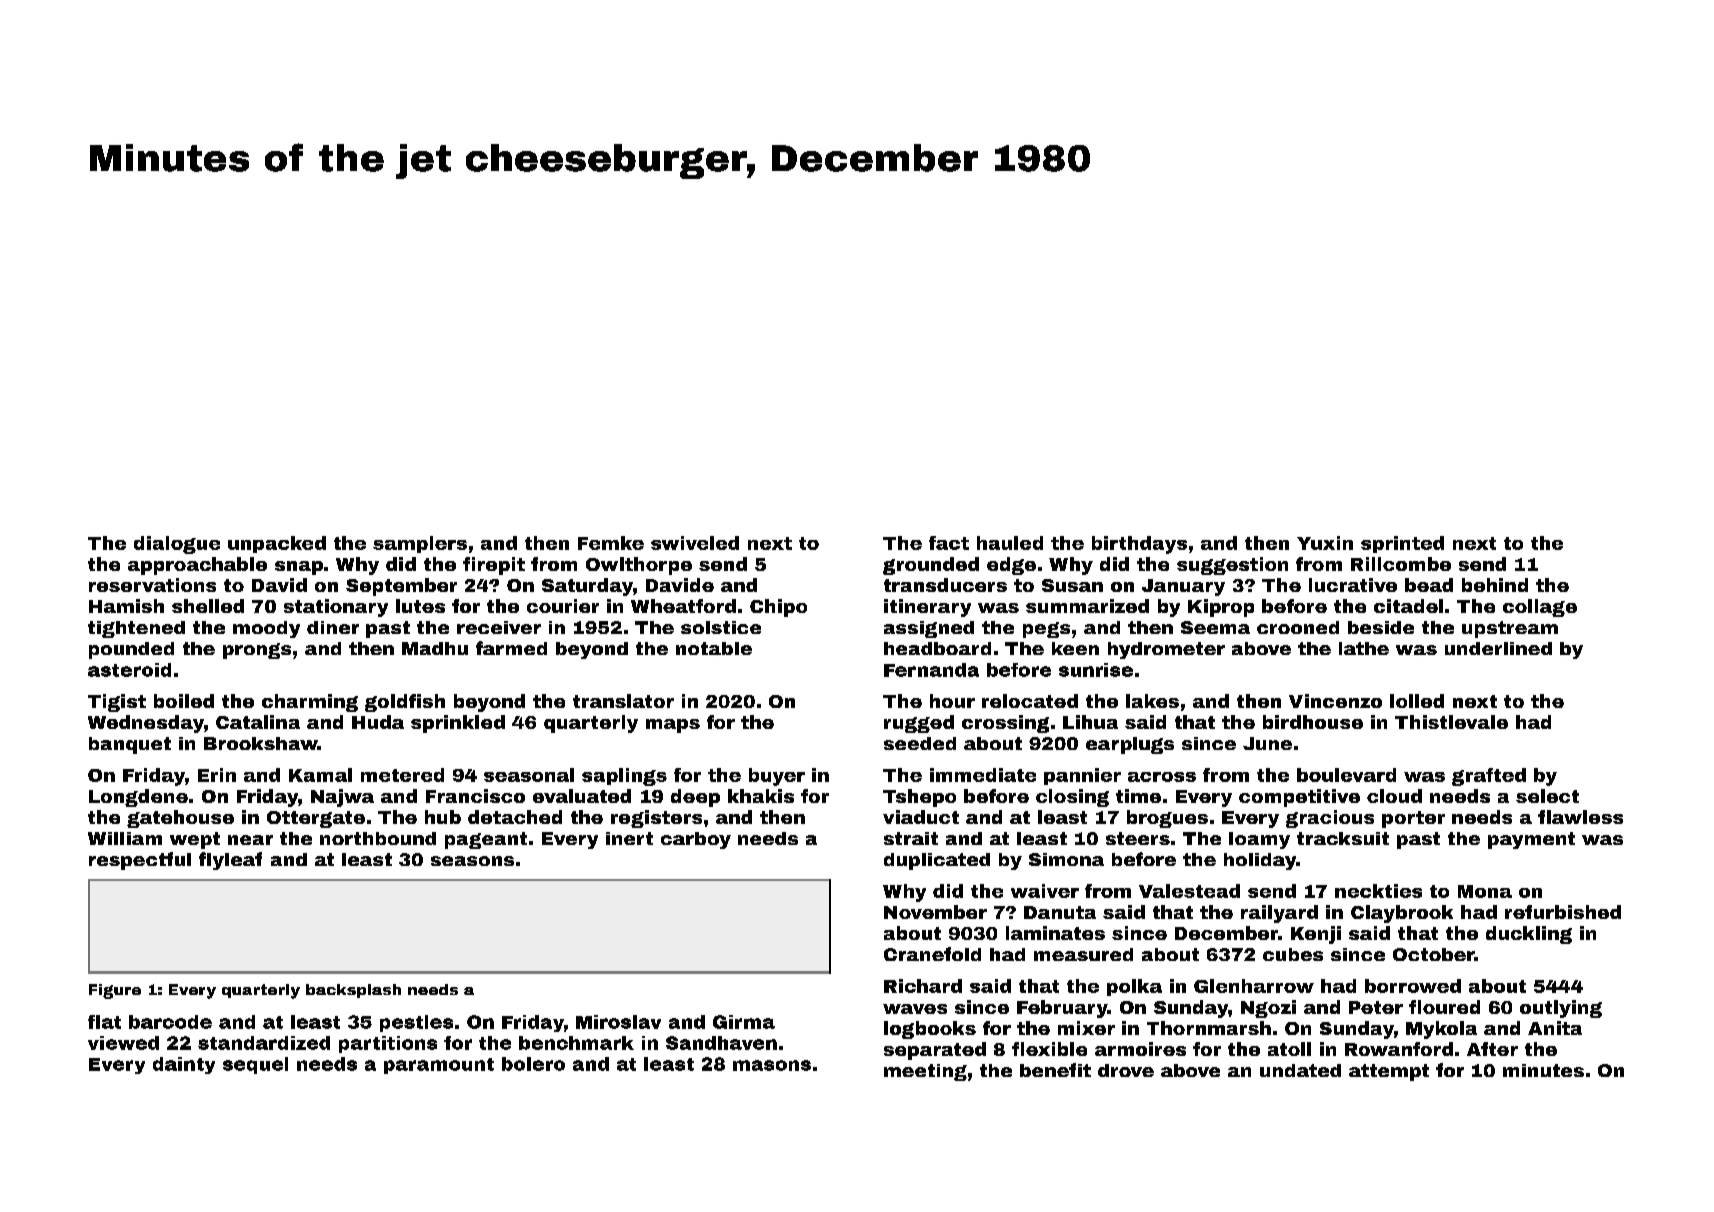  Describe the element at coordinates (261, 743) in the screenshot. I see `Brookshaw` at that location.
